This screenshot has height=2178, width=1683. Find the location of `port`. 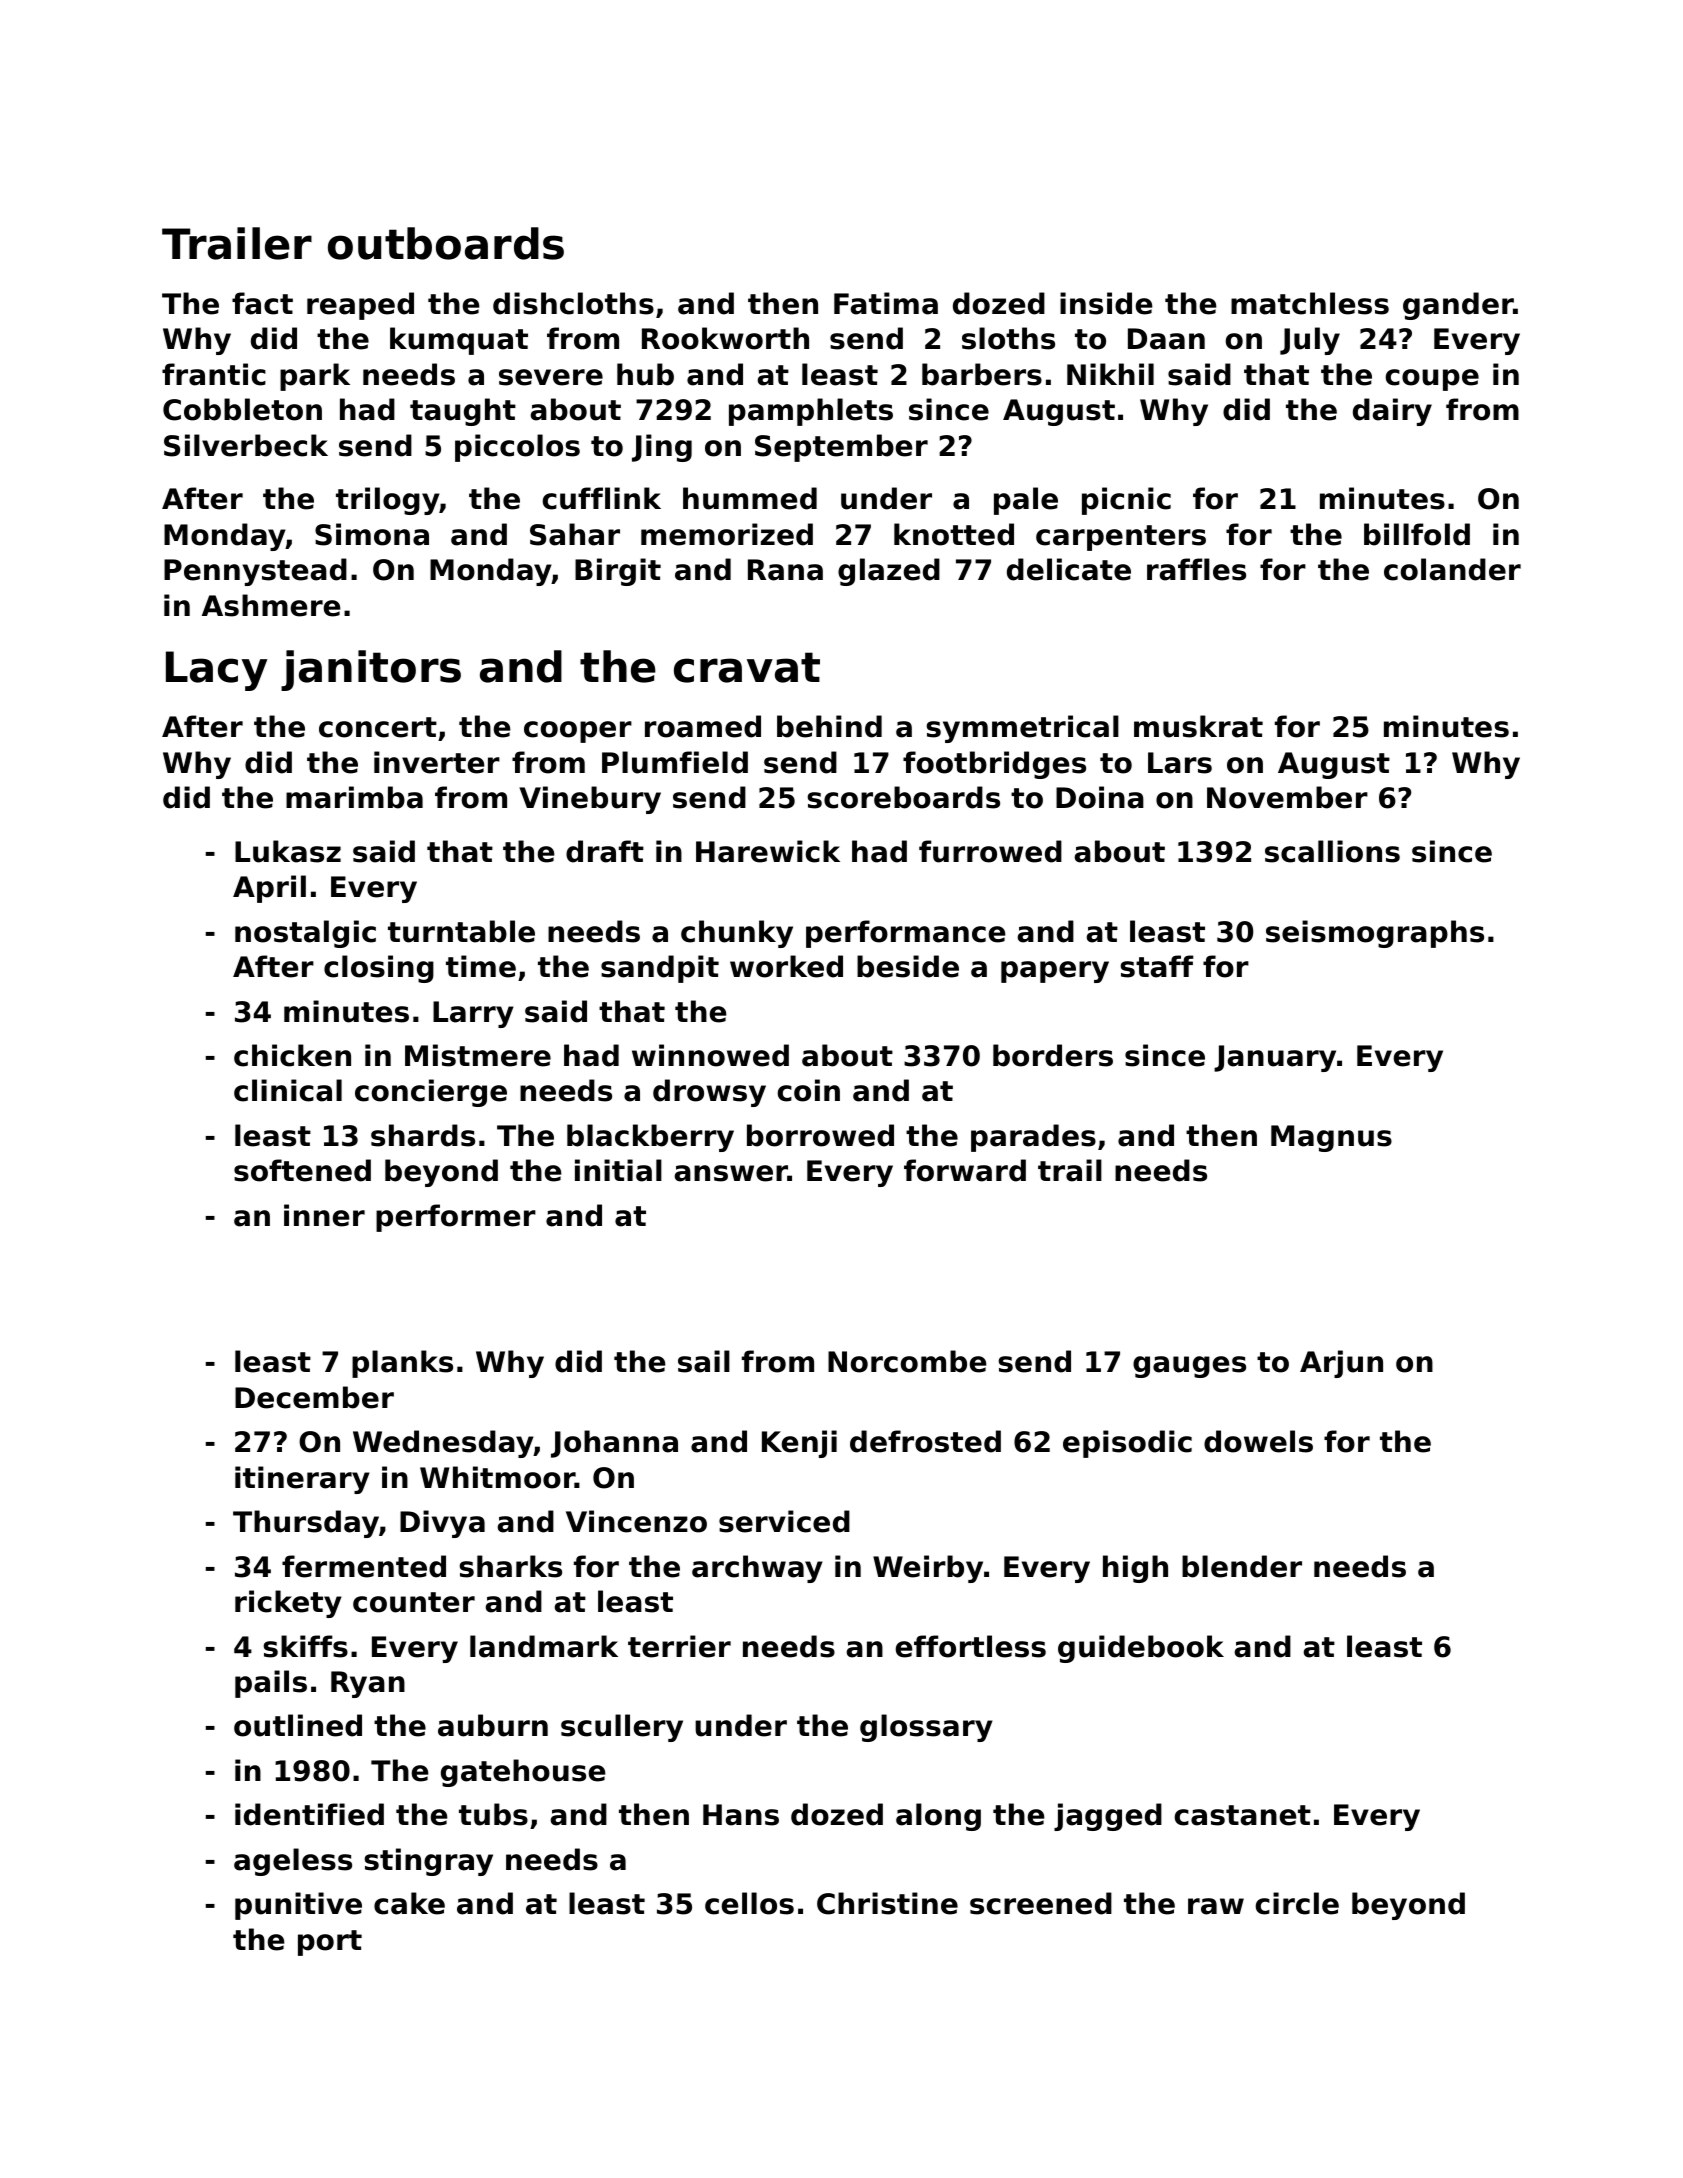

port is located at coordinates (330, 1943).
